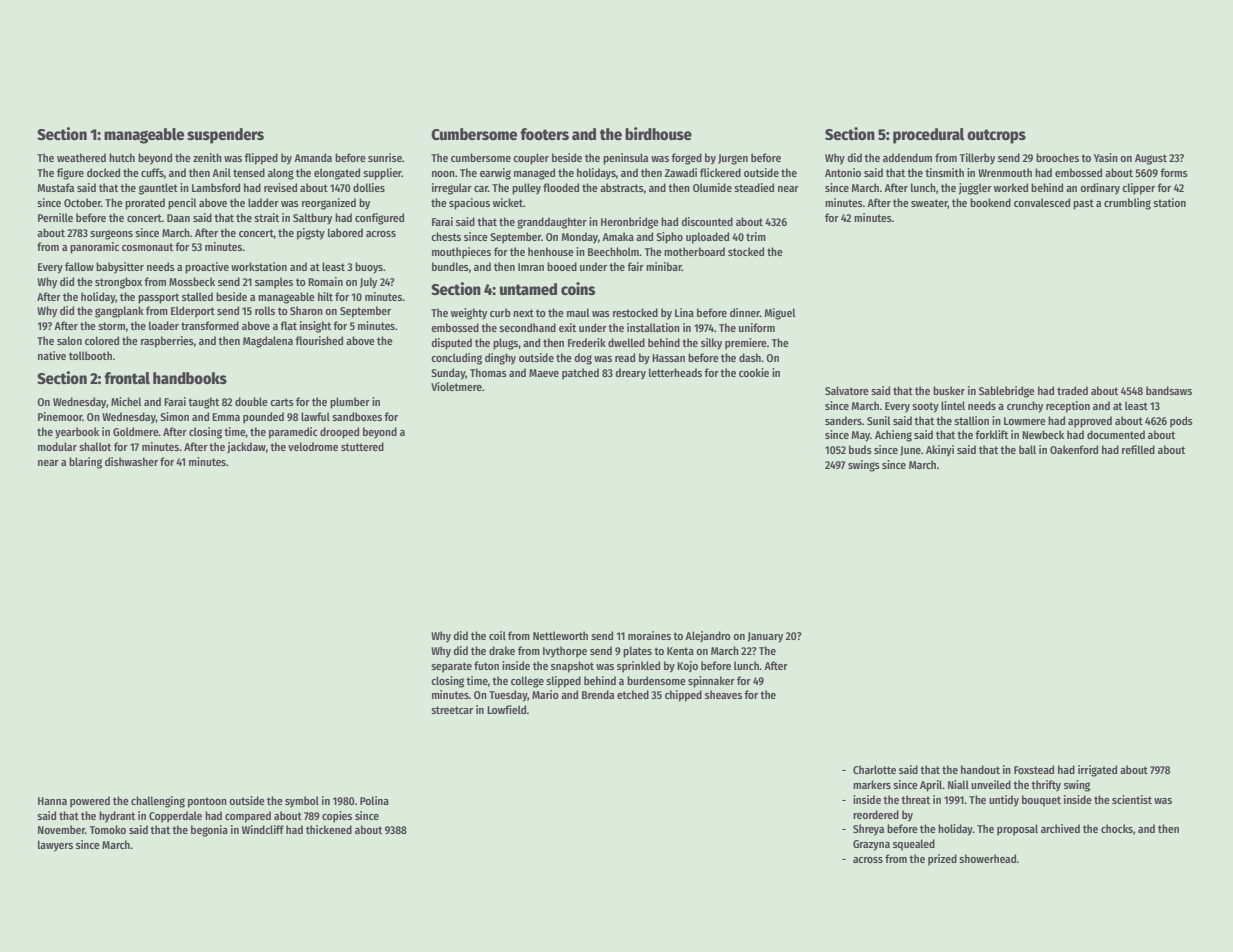 The width and height of the screenshot is (1233, 952). I want to click on handout, so click(980, 769).
